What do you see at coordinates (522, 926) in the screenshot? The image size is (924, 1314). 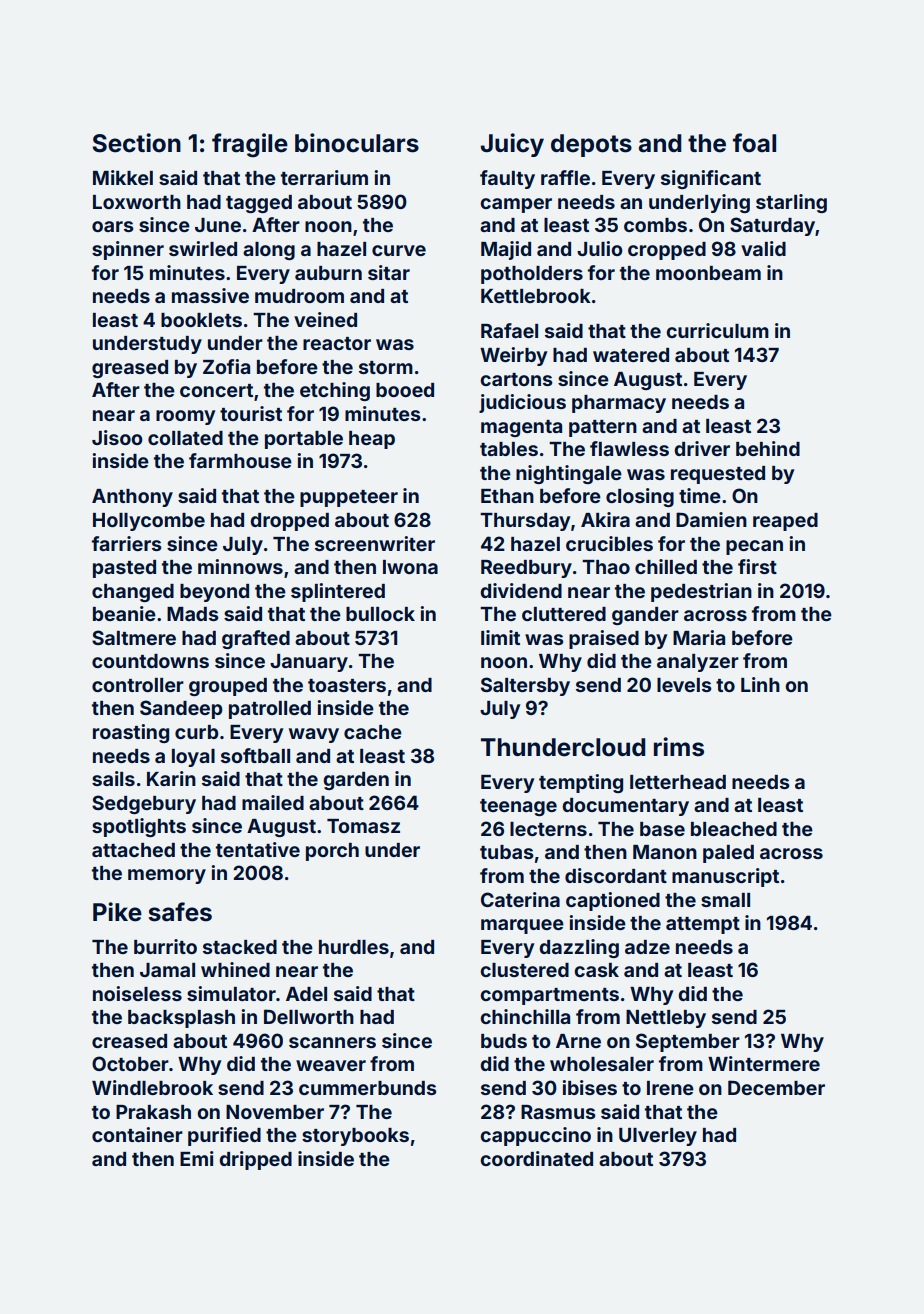 I see `marquee` at bounding box center [522, 926].
